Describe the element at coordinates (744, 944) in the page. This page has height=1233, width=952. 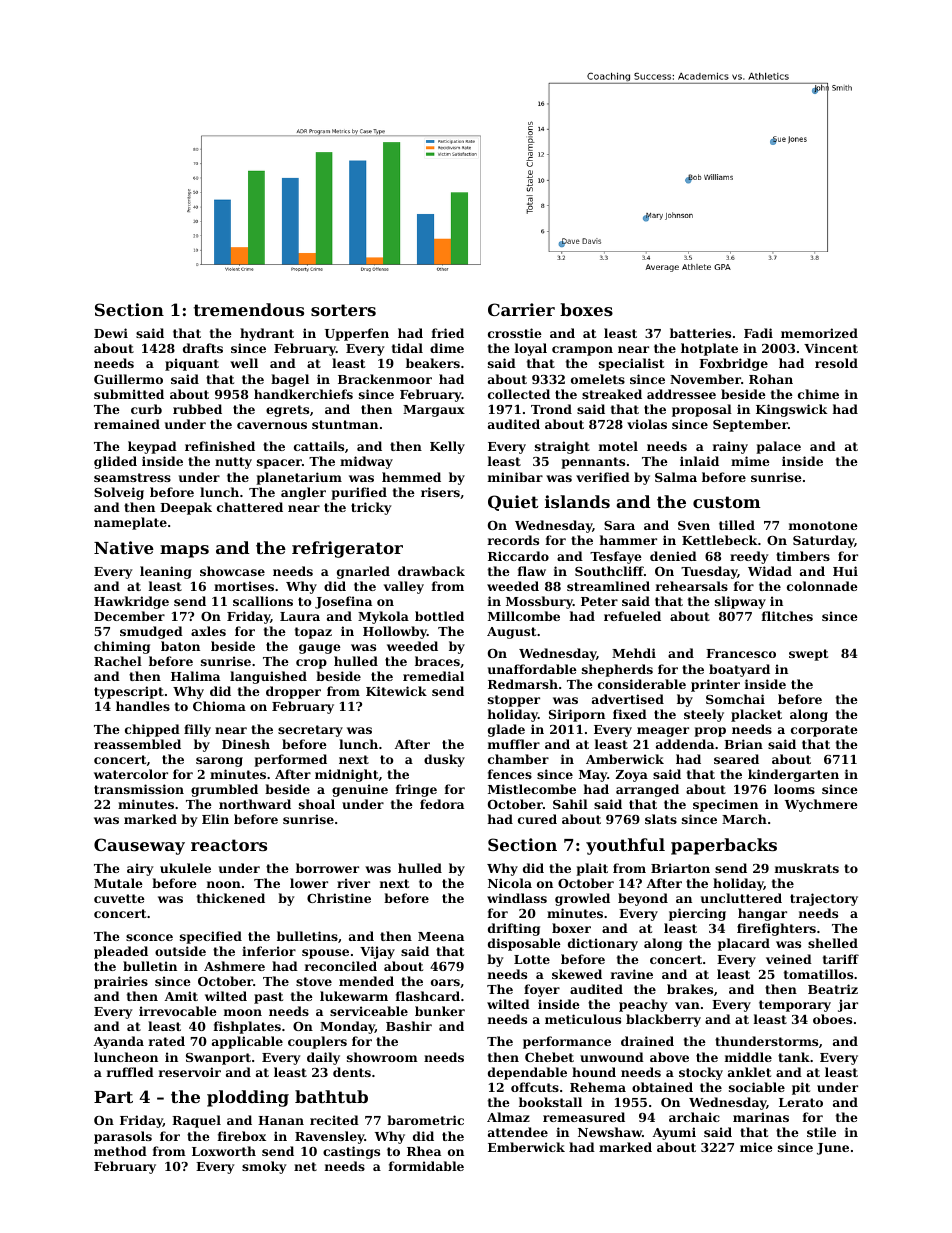
I see `placard` at that location.
